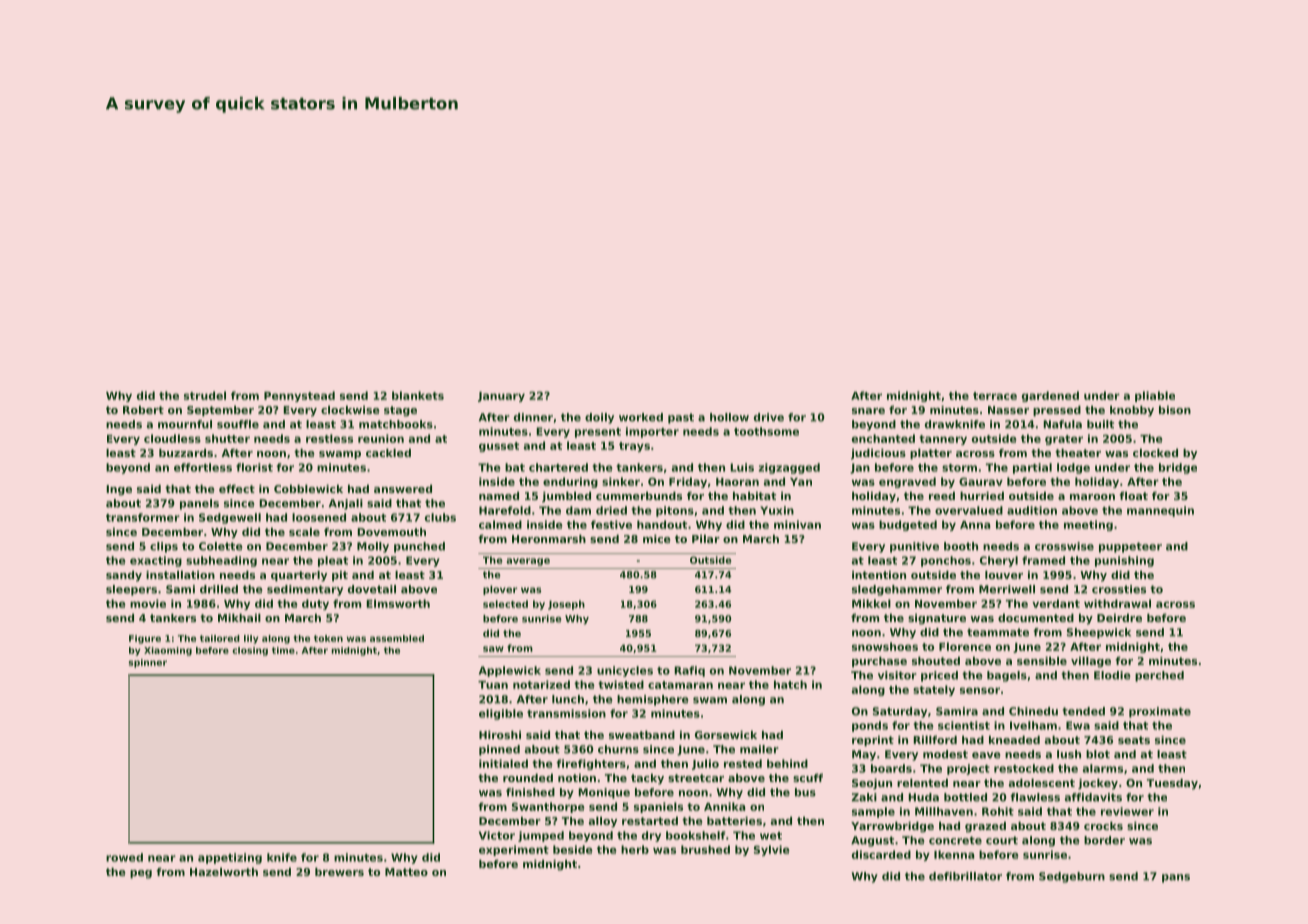 This screenshot has width=1308, height=924. I want to click on platter, so click(931, 454).
